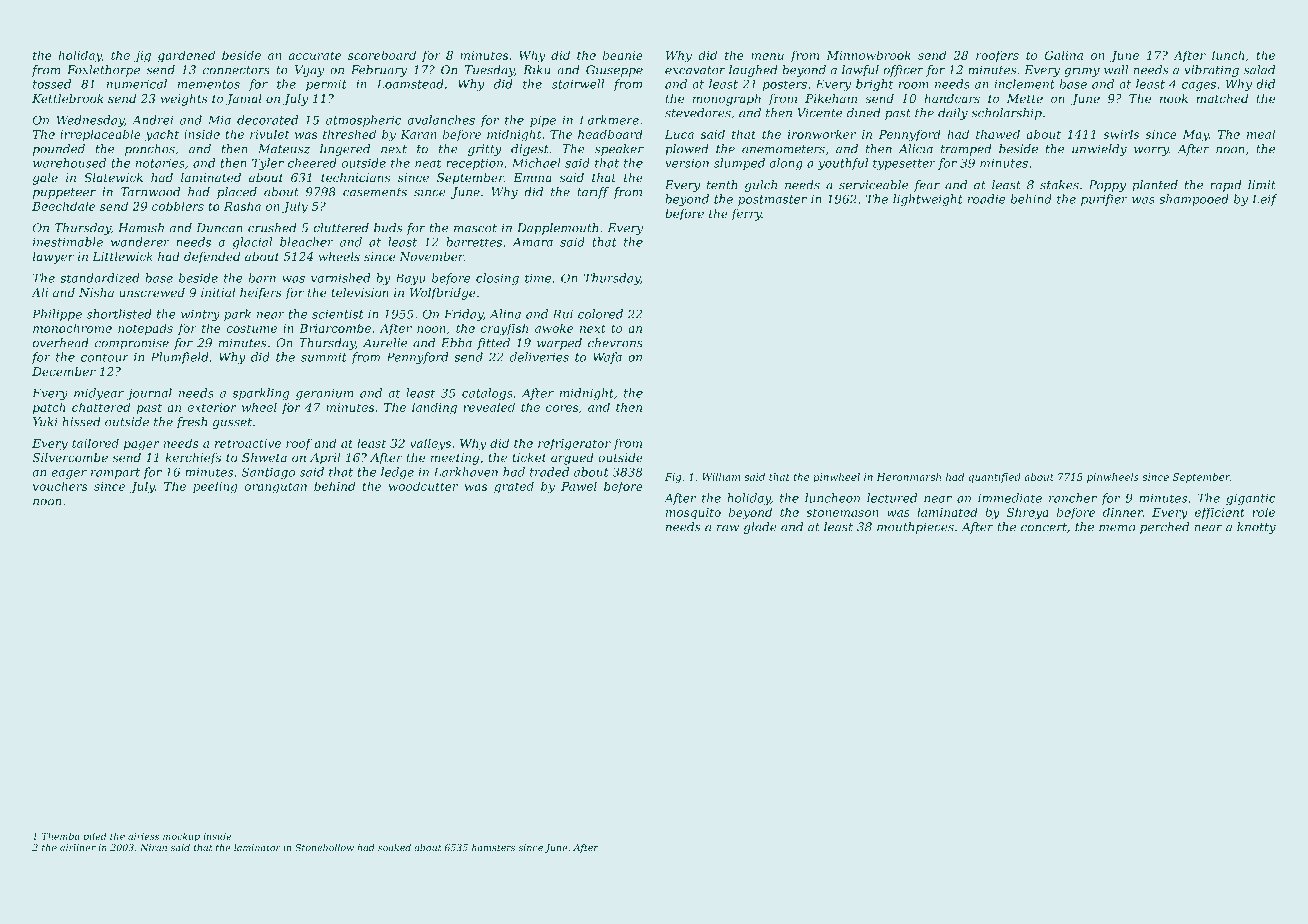 This page has height=924, width=1308. What do you see at coordinates (987, 199) in the page?
I see `roadie` at bounding box center [987, 199].
